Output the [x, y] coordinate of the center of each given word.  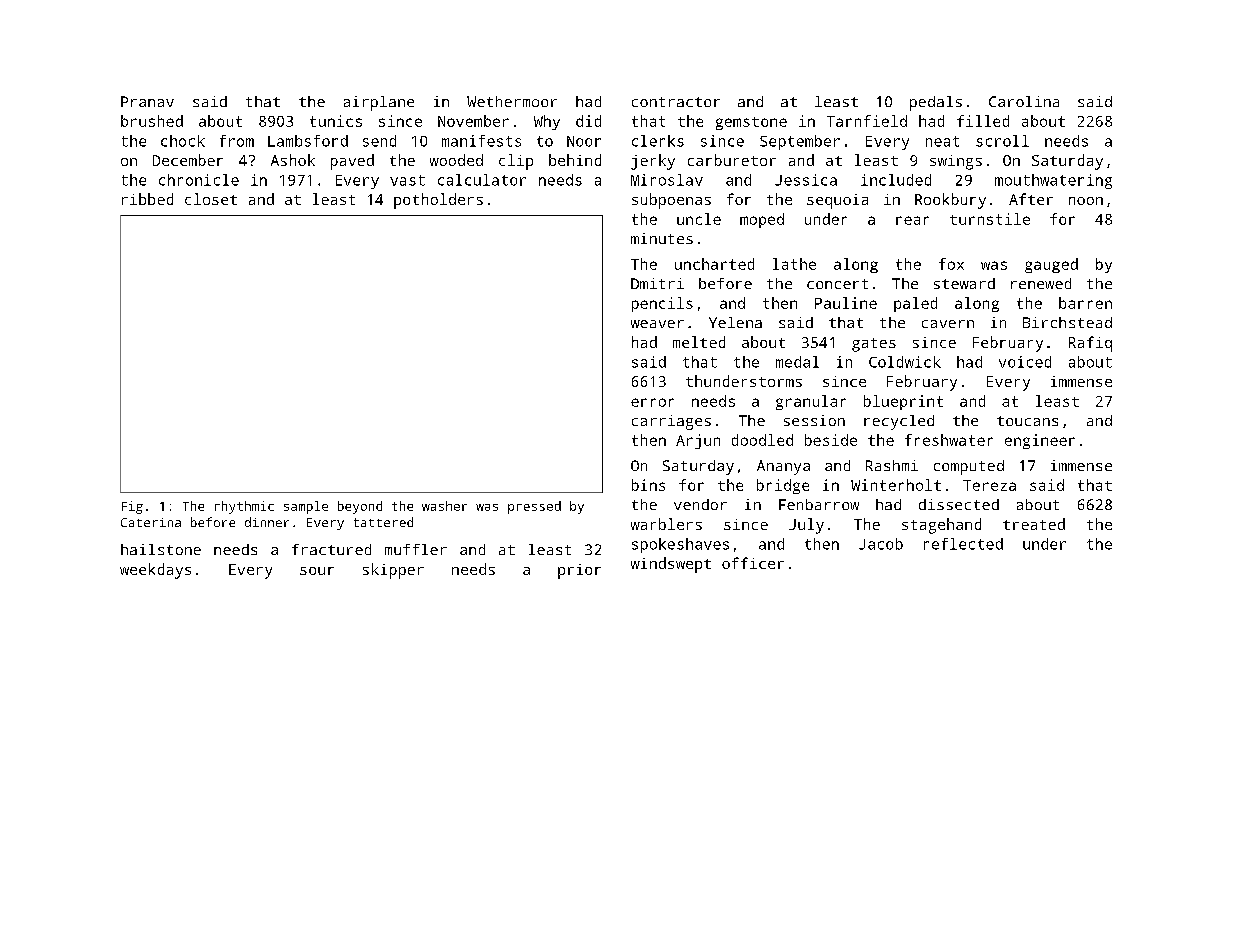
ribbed [147, 199]
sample [306, 507]
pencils [662, 304]
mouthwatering [1053, 181]
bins [648, 485]
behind [575, 160]
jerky [653, 162]
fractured [331, 549]
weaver [657, 324]
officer [753, 563]
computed [969, 467]
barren [1085, 303]
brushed [152, 121]
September [800, 142]
